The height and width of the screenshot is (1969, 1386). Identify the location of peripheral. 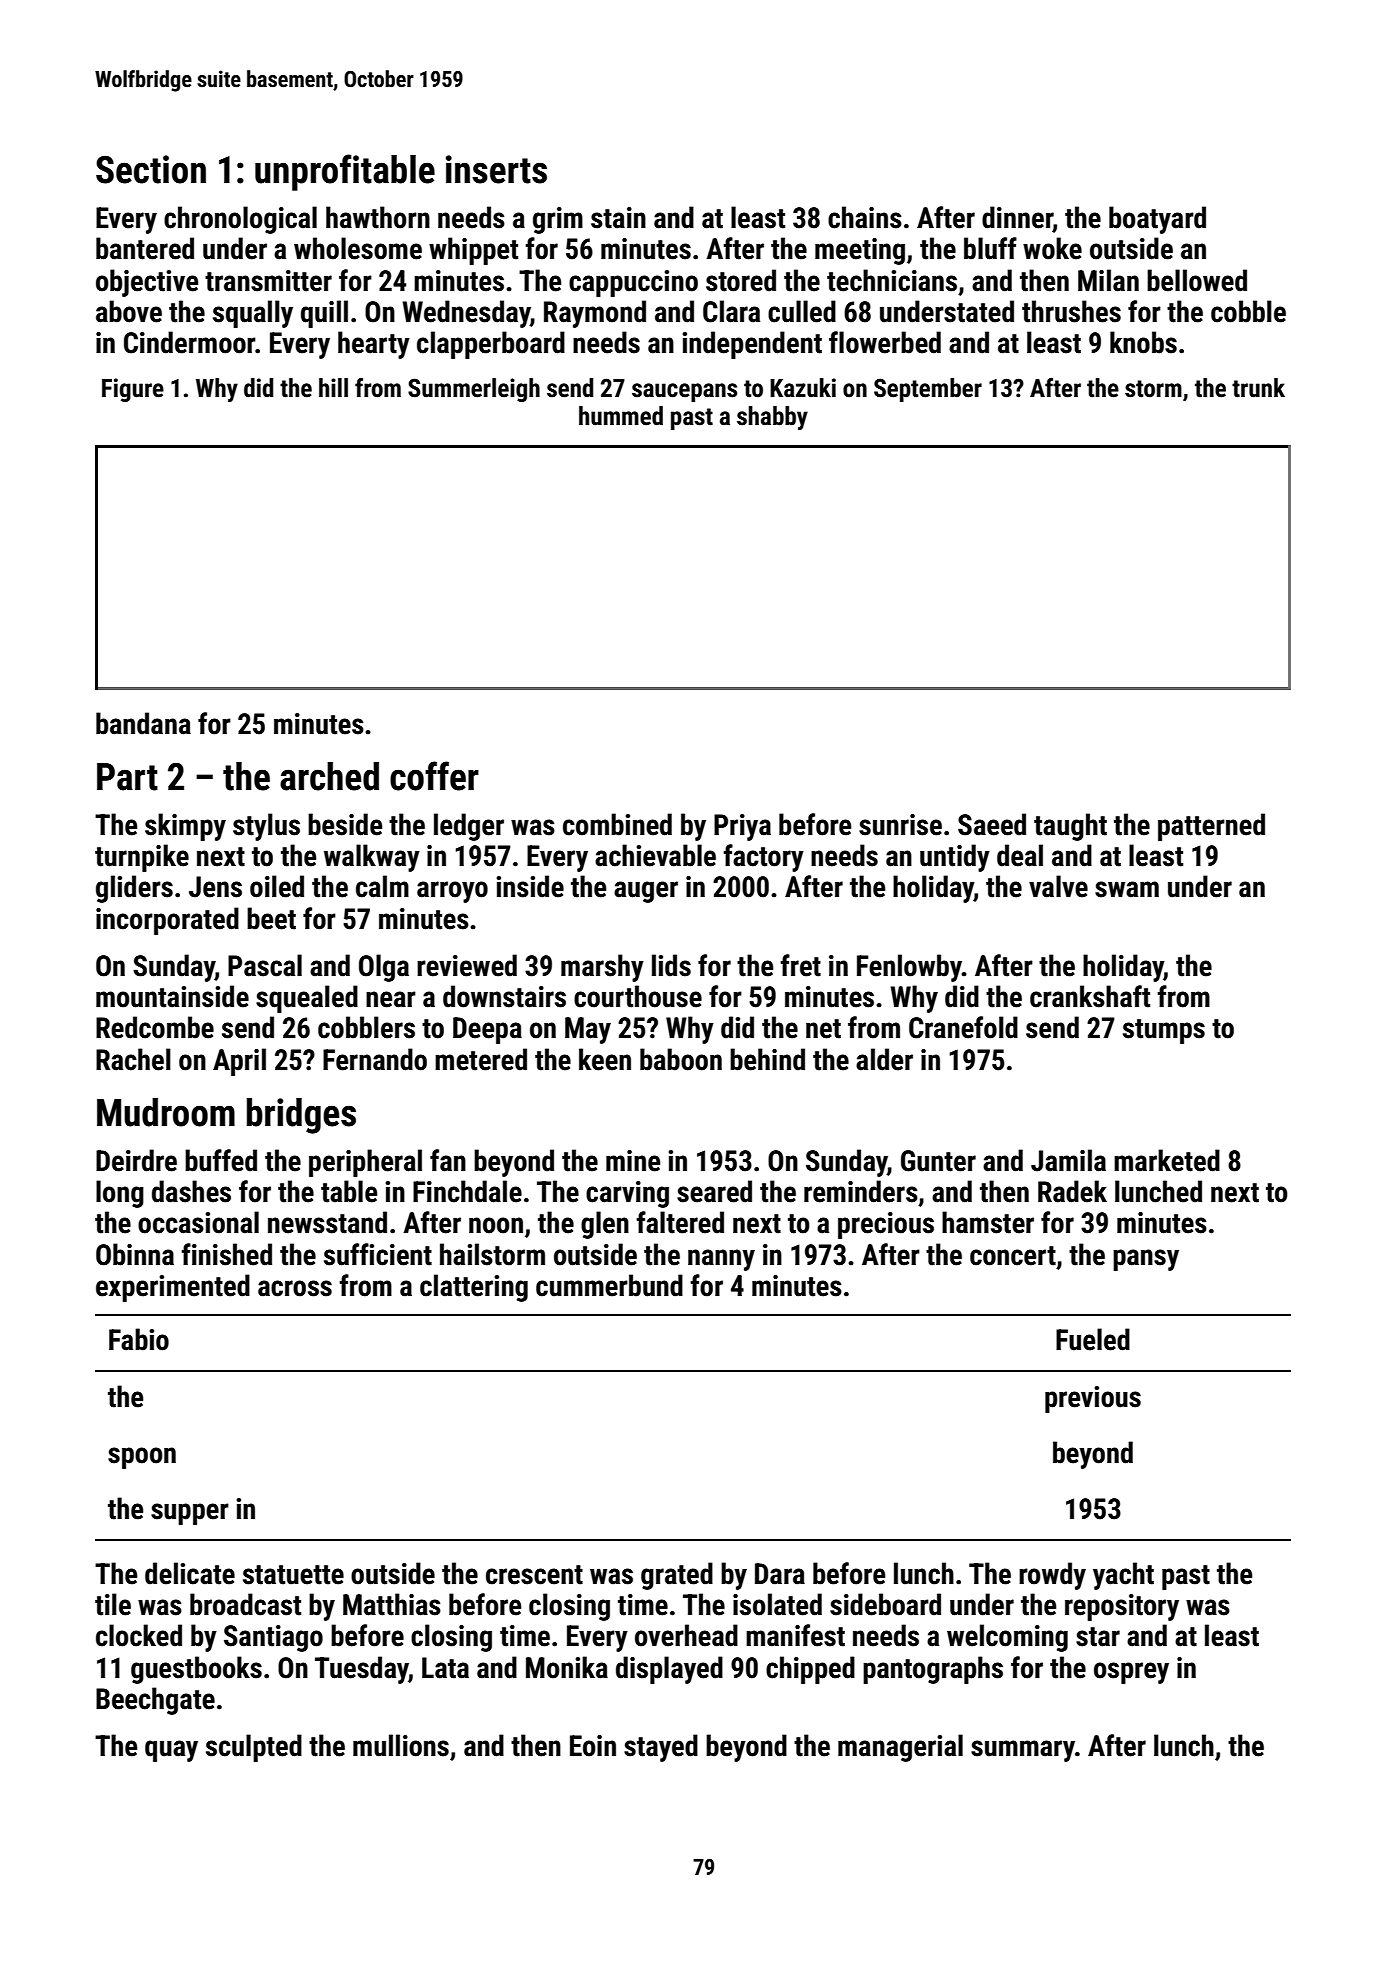
(365, 1163).
